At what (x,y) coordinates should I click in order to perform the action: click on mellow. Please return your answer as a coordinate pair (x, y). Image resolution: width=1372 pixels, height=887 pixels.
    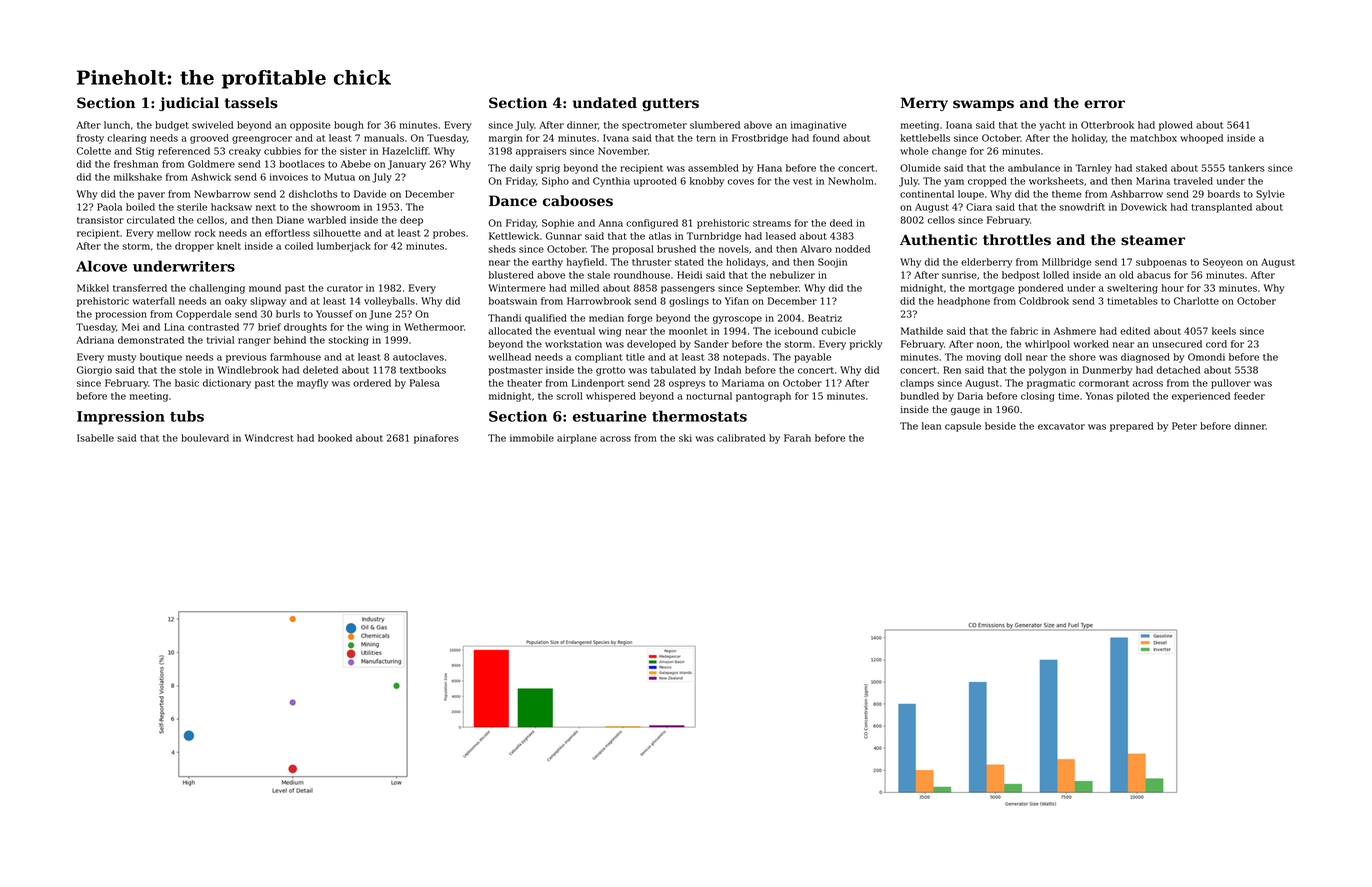
    Looking at the image, I should click on (174, 233).
